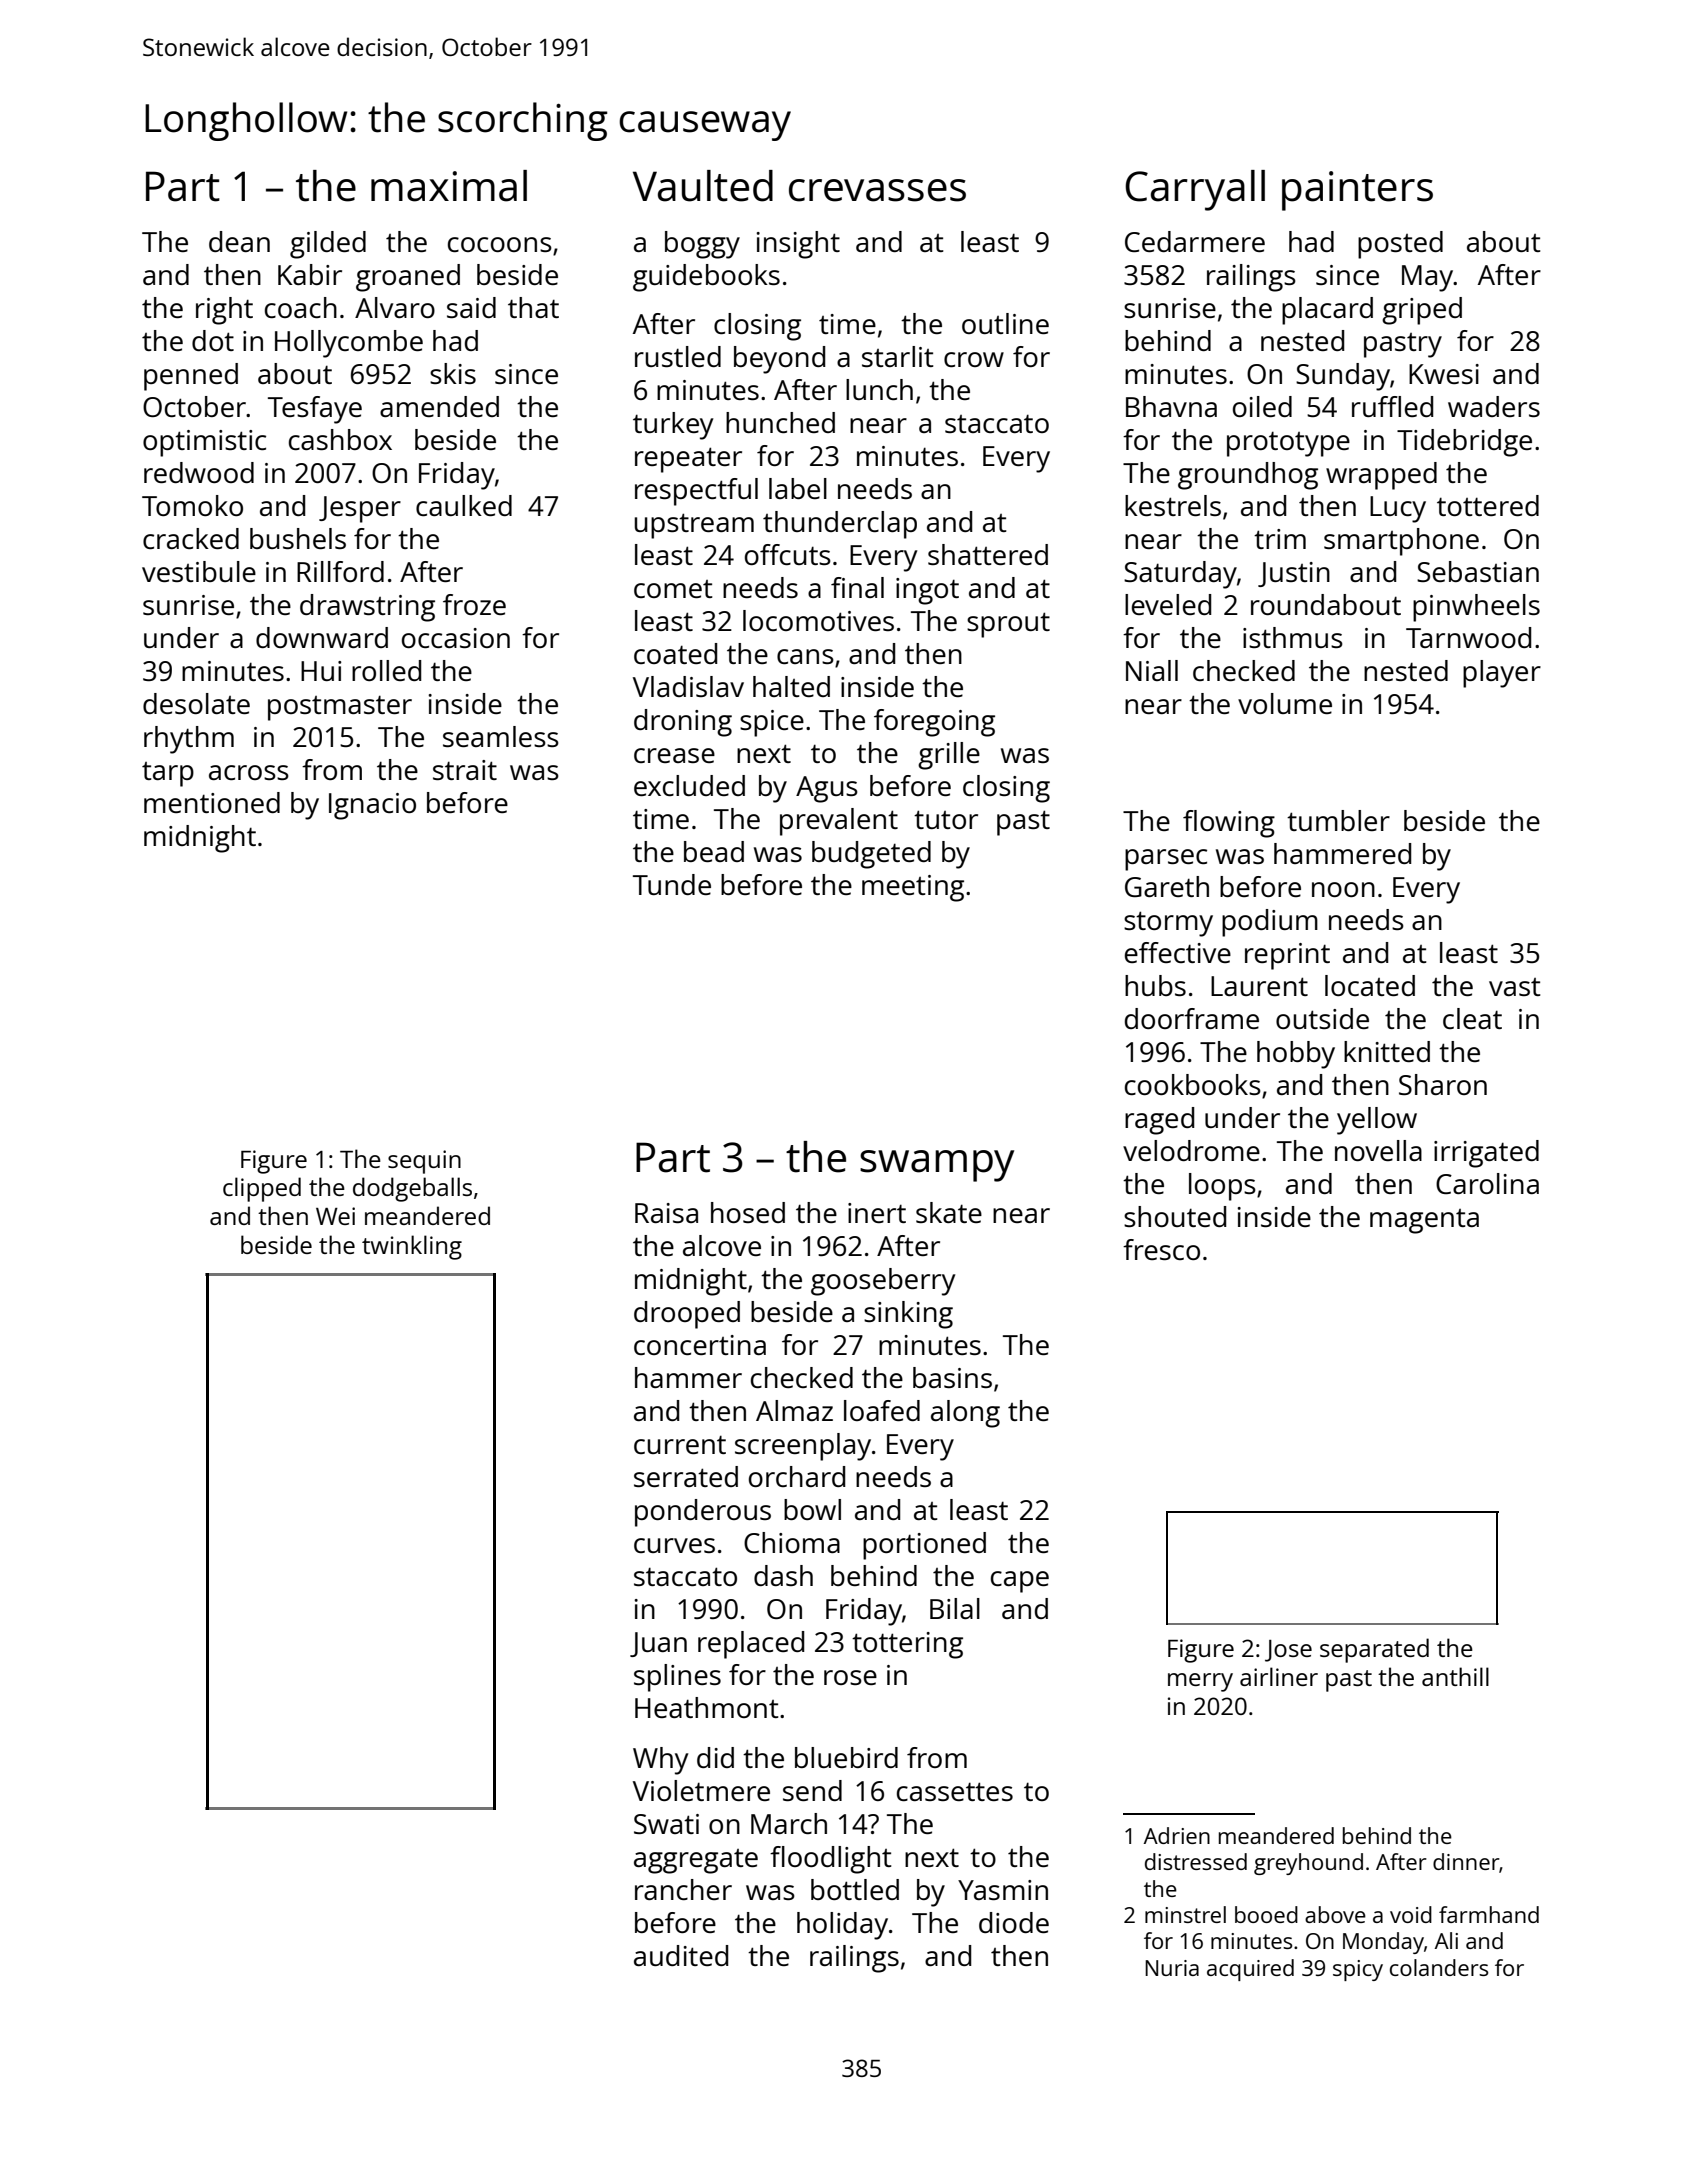 The image size is (1683, 2178). I want to click on player, so click(1502, 674).
